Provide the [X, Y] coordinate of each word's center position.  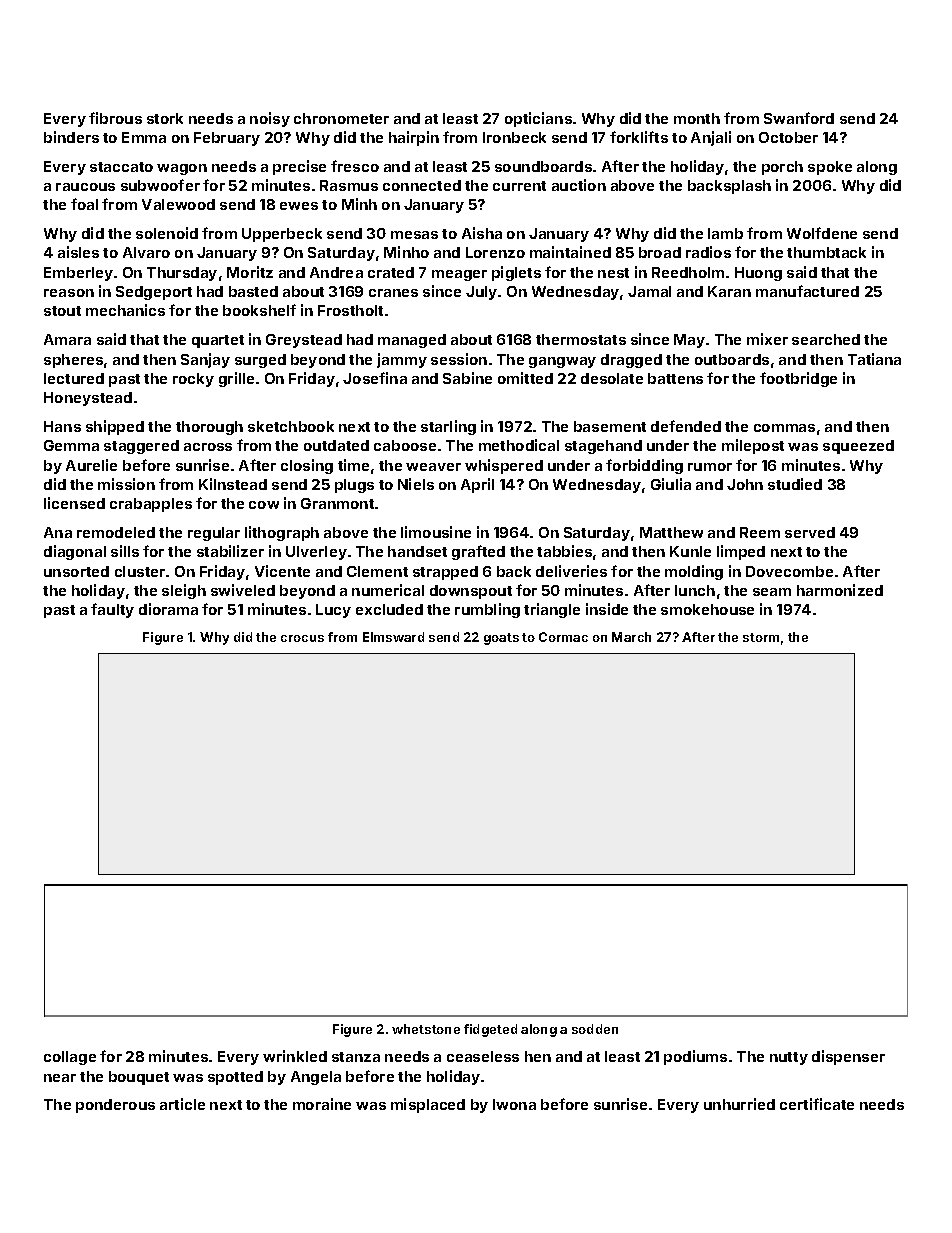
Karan [729, 291]
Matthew [671, 532]
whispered [504, 466]
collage [70, 1058]
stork [165, 118]
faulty [112, 610]
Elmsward [393, 637]
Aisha [482, 233]
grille [236, 379]
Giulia [671, 484]
